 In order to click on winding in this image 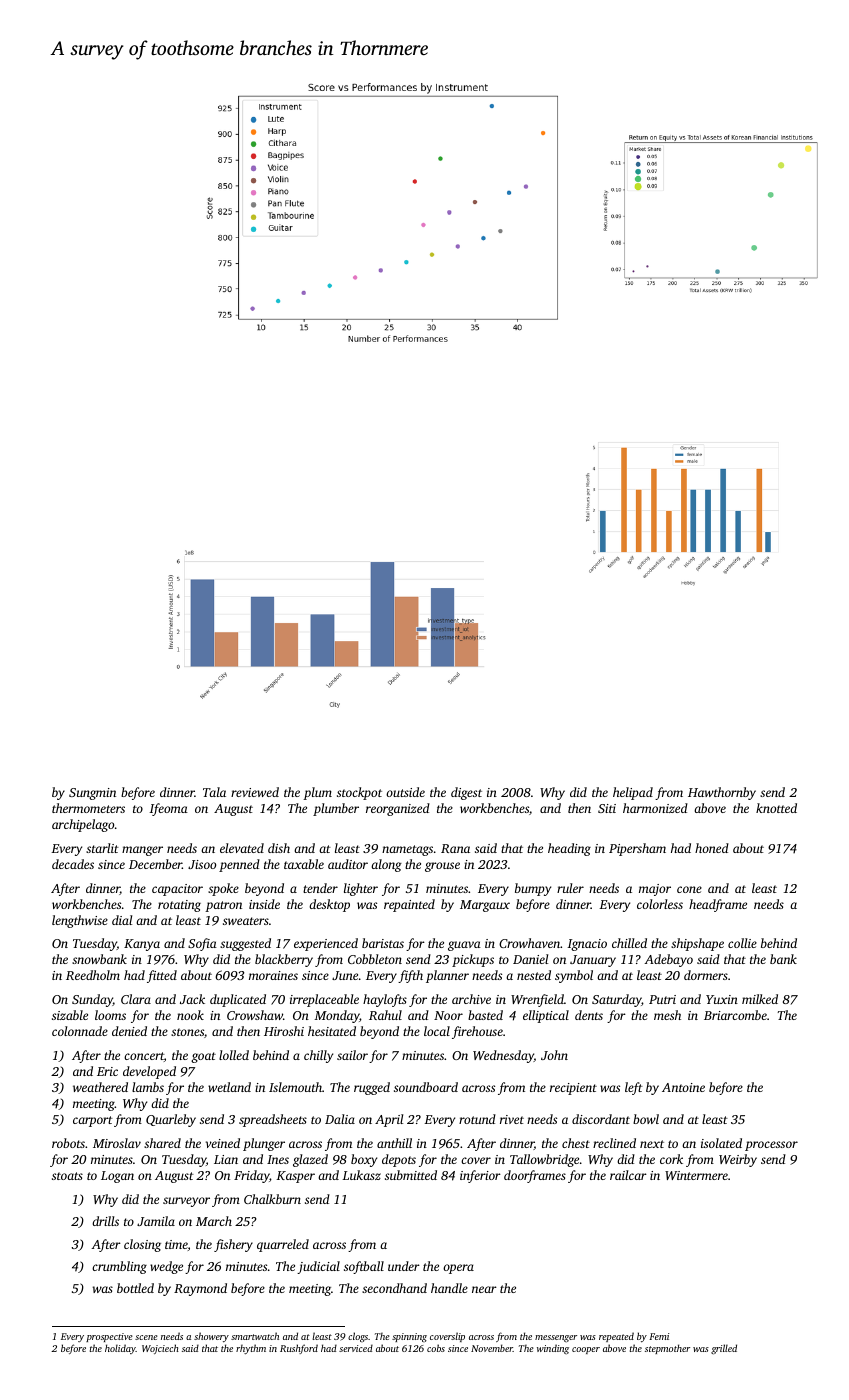, I will do `click(553, 1349)`.
